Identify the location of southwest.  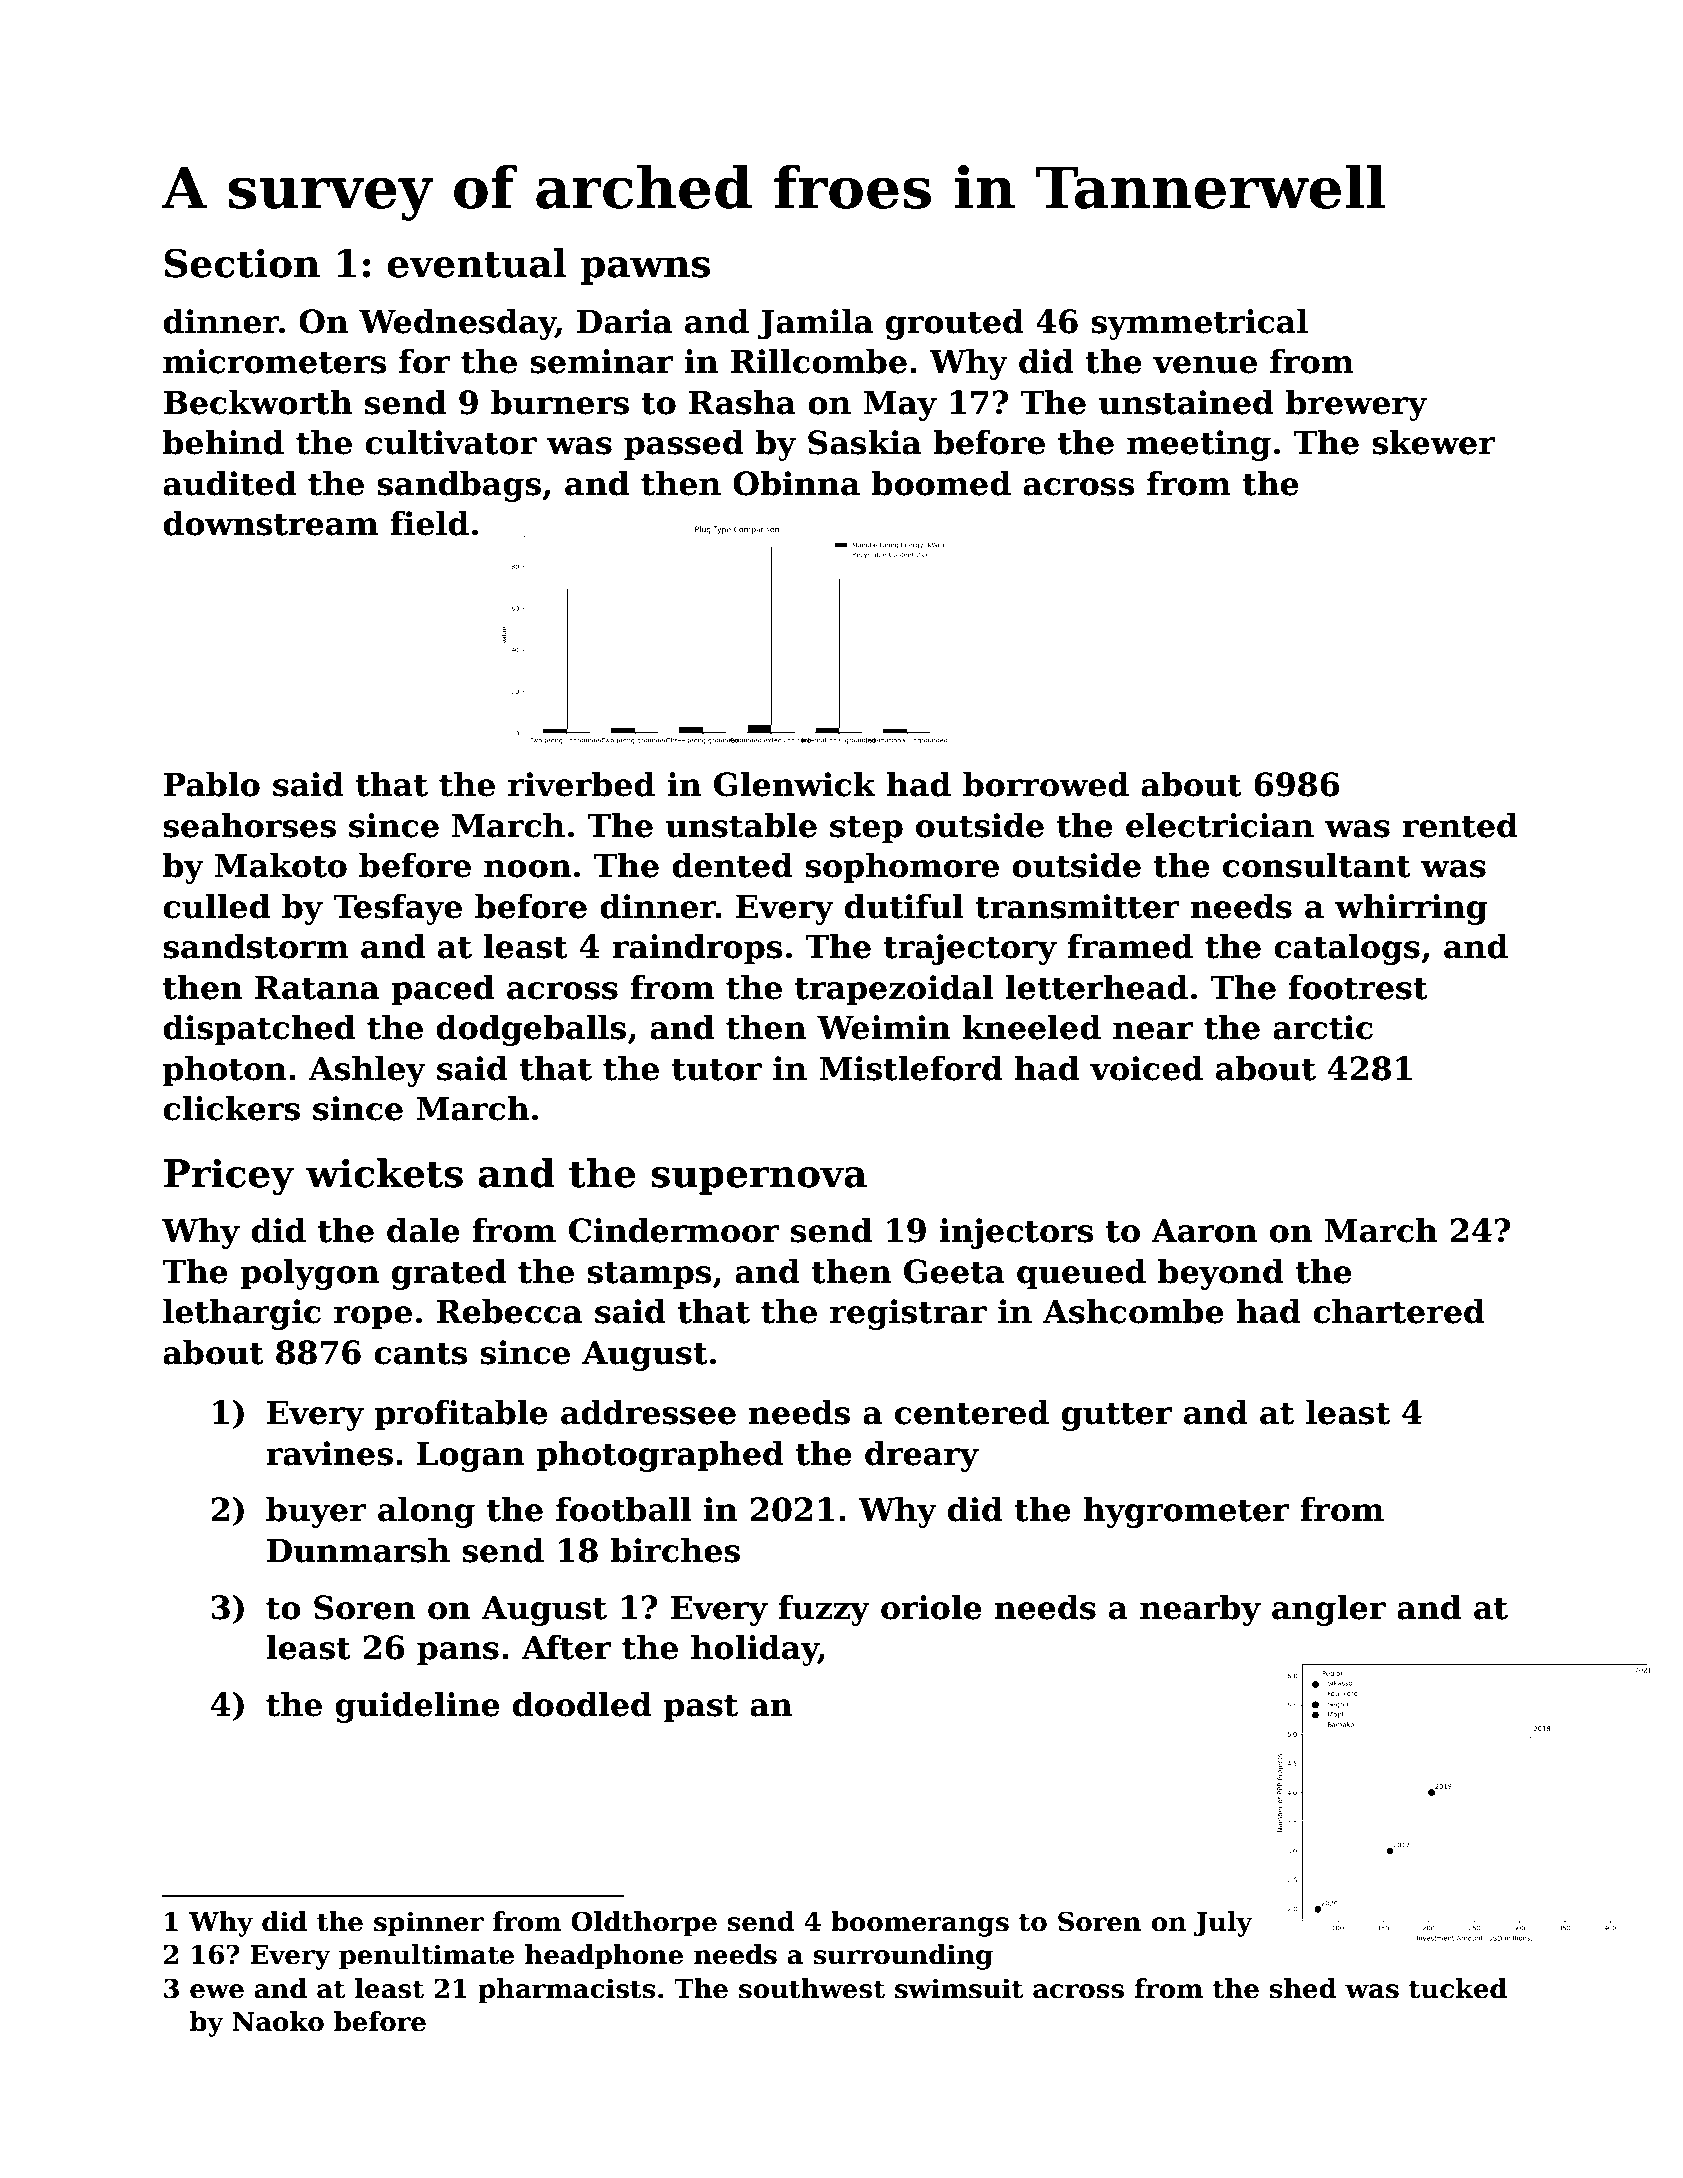
(812, 1988).
